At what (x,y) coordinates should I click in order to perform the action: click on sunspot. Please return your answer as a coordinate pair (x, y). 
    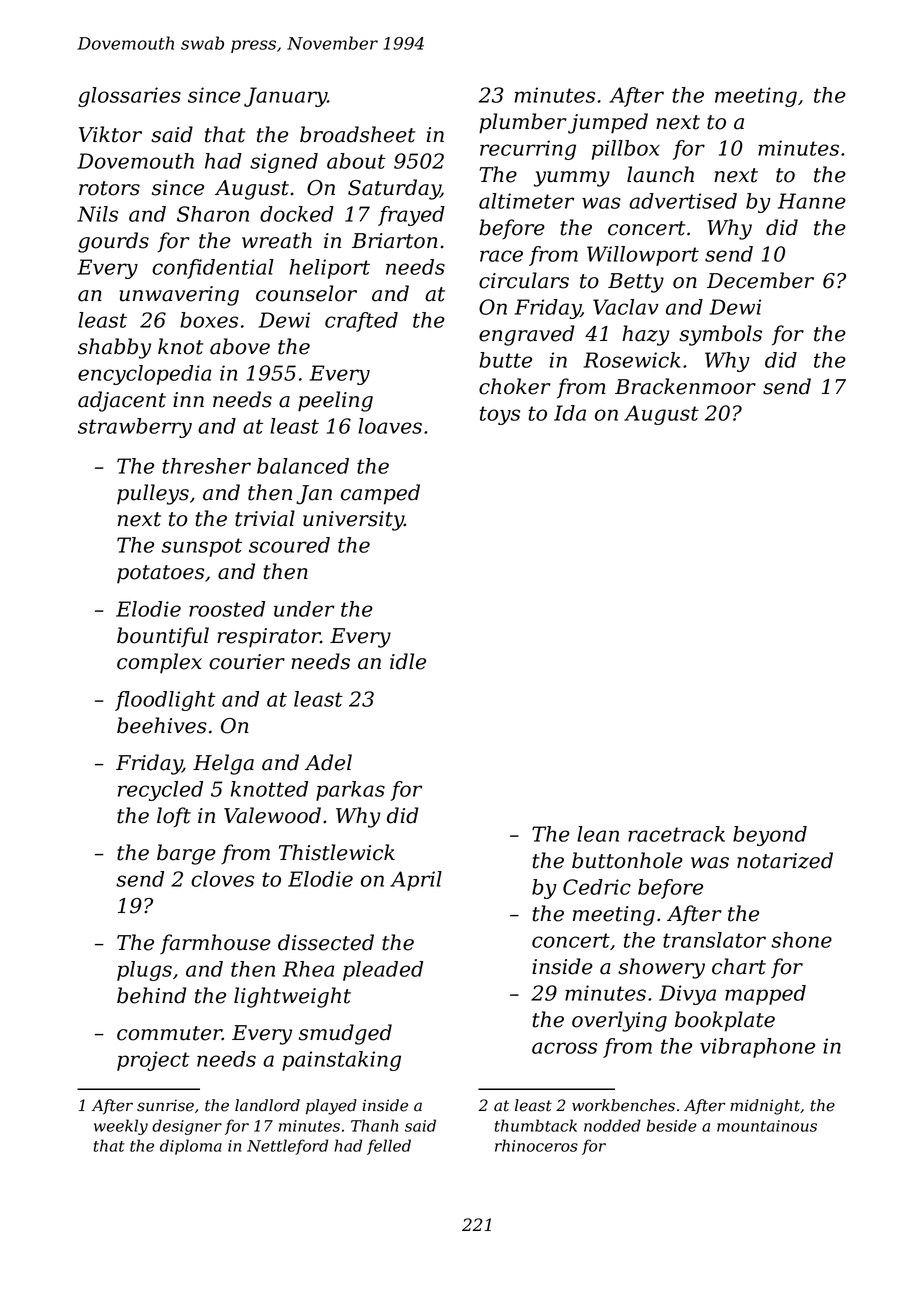
    Looking at the image, I should click on (202, 547).
